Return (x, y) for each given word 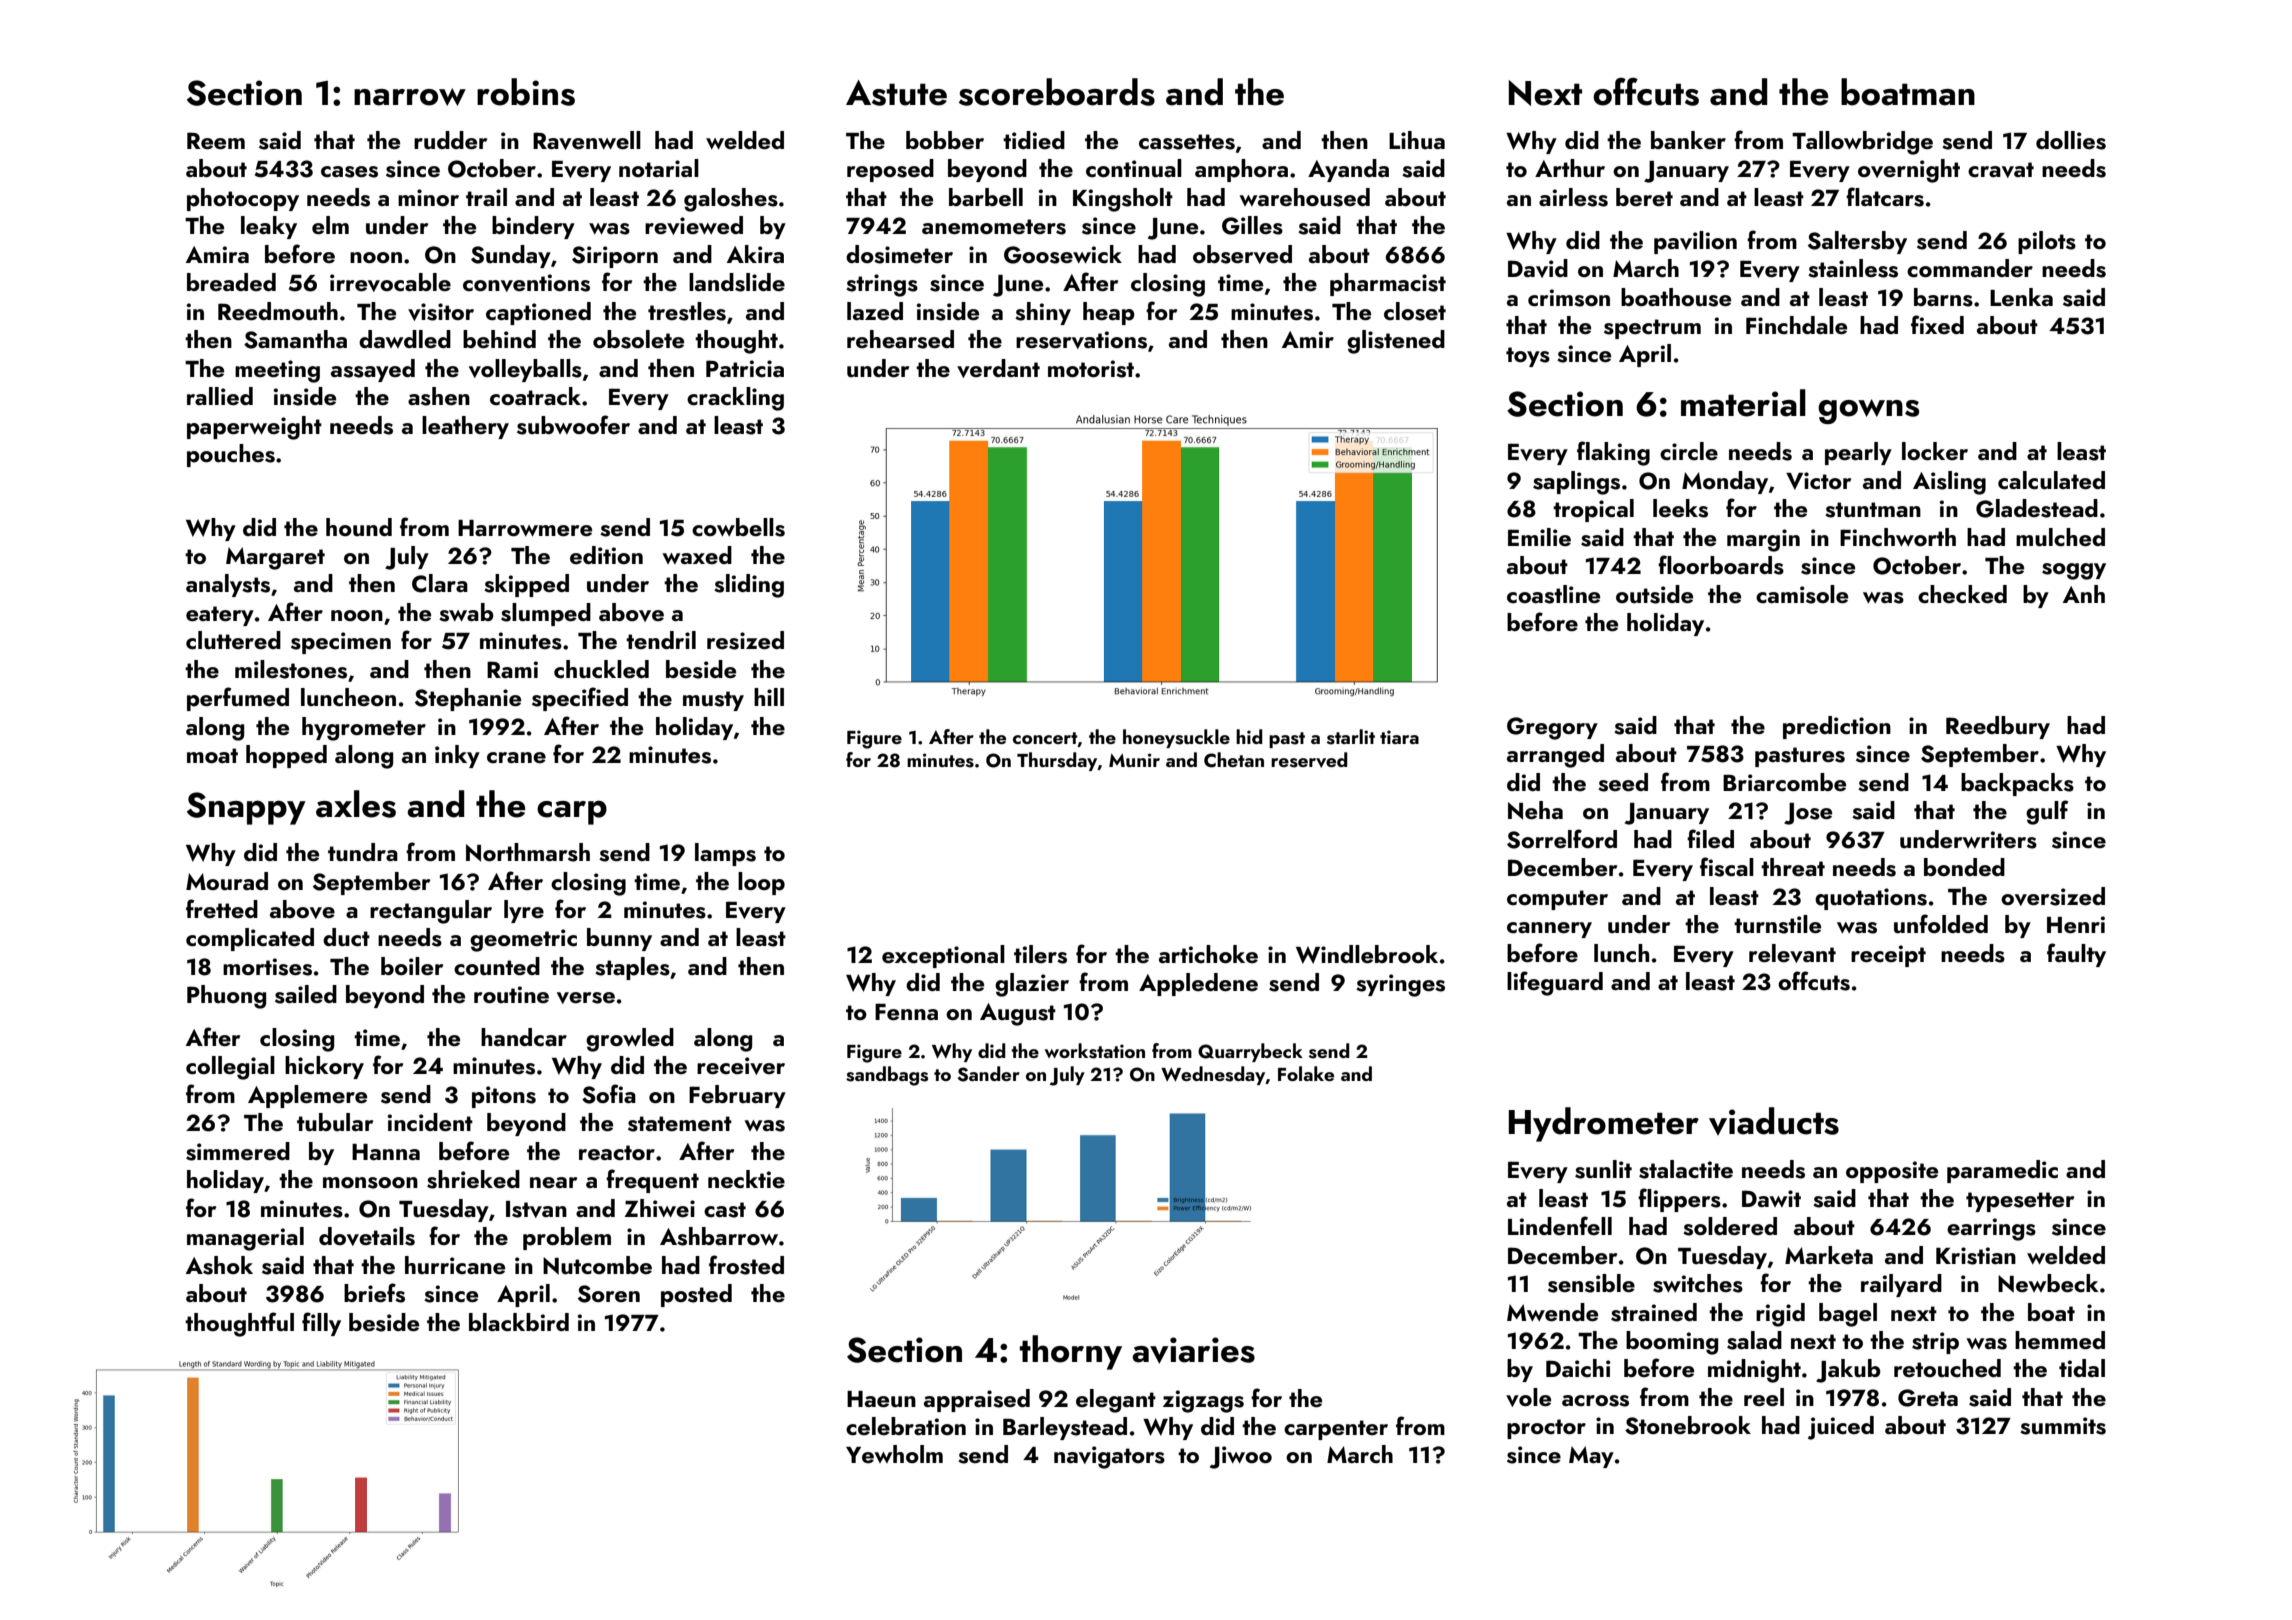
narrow (410, 97)
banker (1688, 140)
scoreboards (1057, 92)
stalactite (1686, 1169)
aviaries (1193, 1350)
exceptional (943, 956)
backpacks (2017, 784)
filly (321, 1324)
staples (632, 968)
